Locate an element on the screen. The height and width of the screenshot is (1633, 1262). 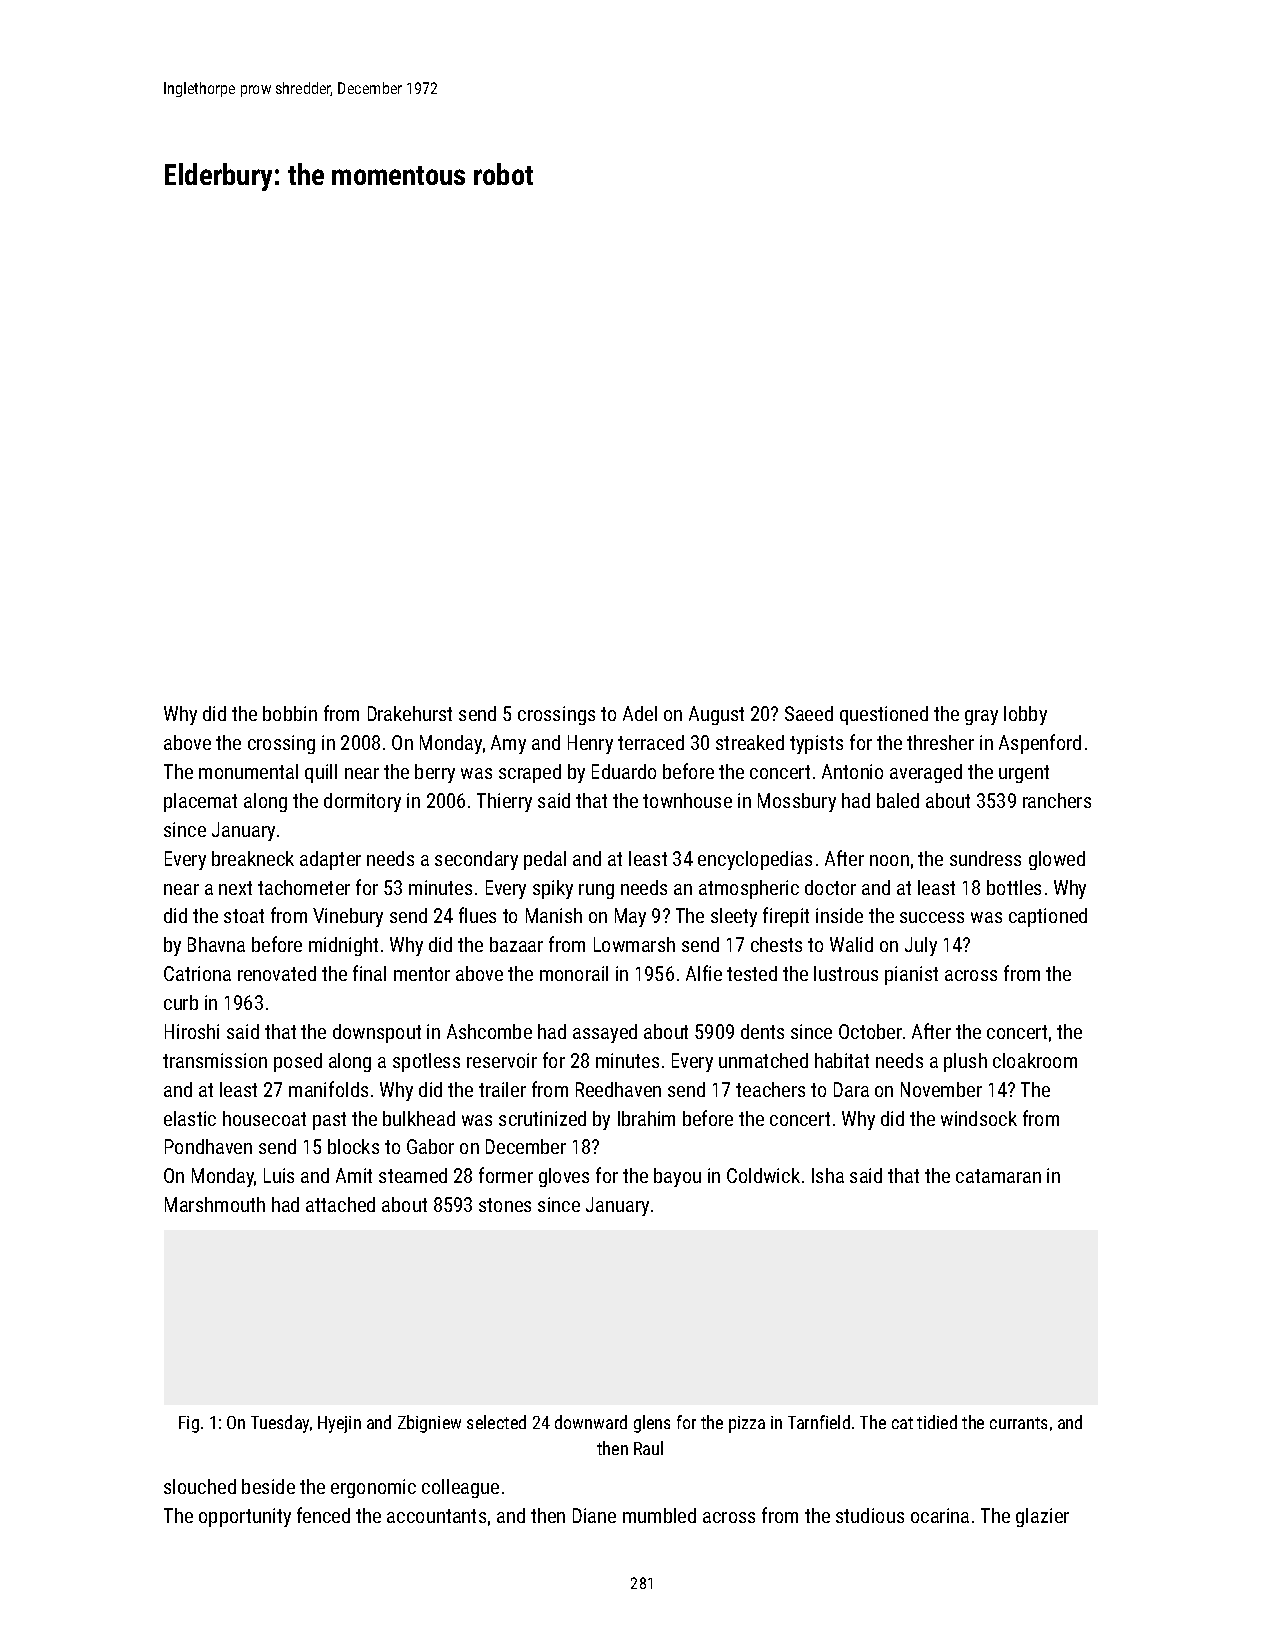
July is located at coordinates (921, 946).
